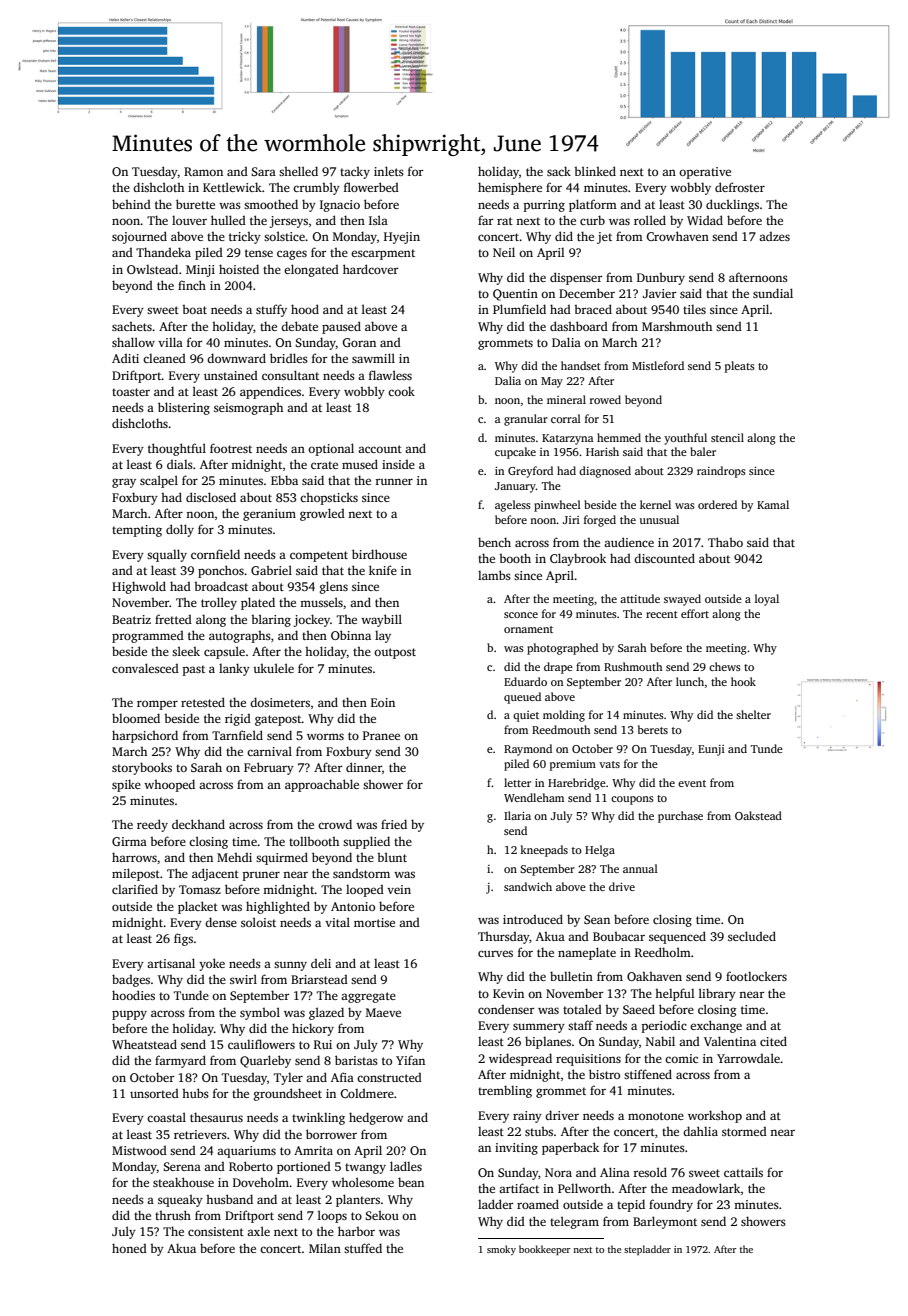  Describe the element at coordinates (131, 980) in the screenshot. I see `badges` at that location.
